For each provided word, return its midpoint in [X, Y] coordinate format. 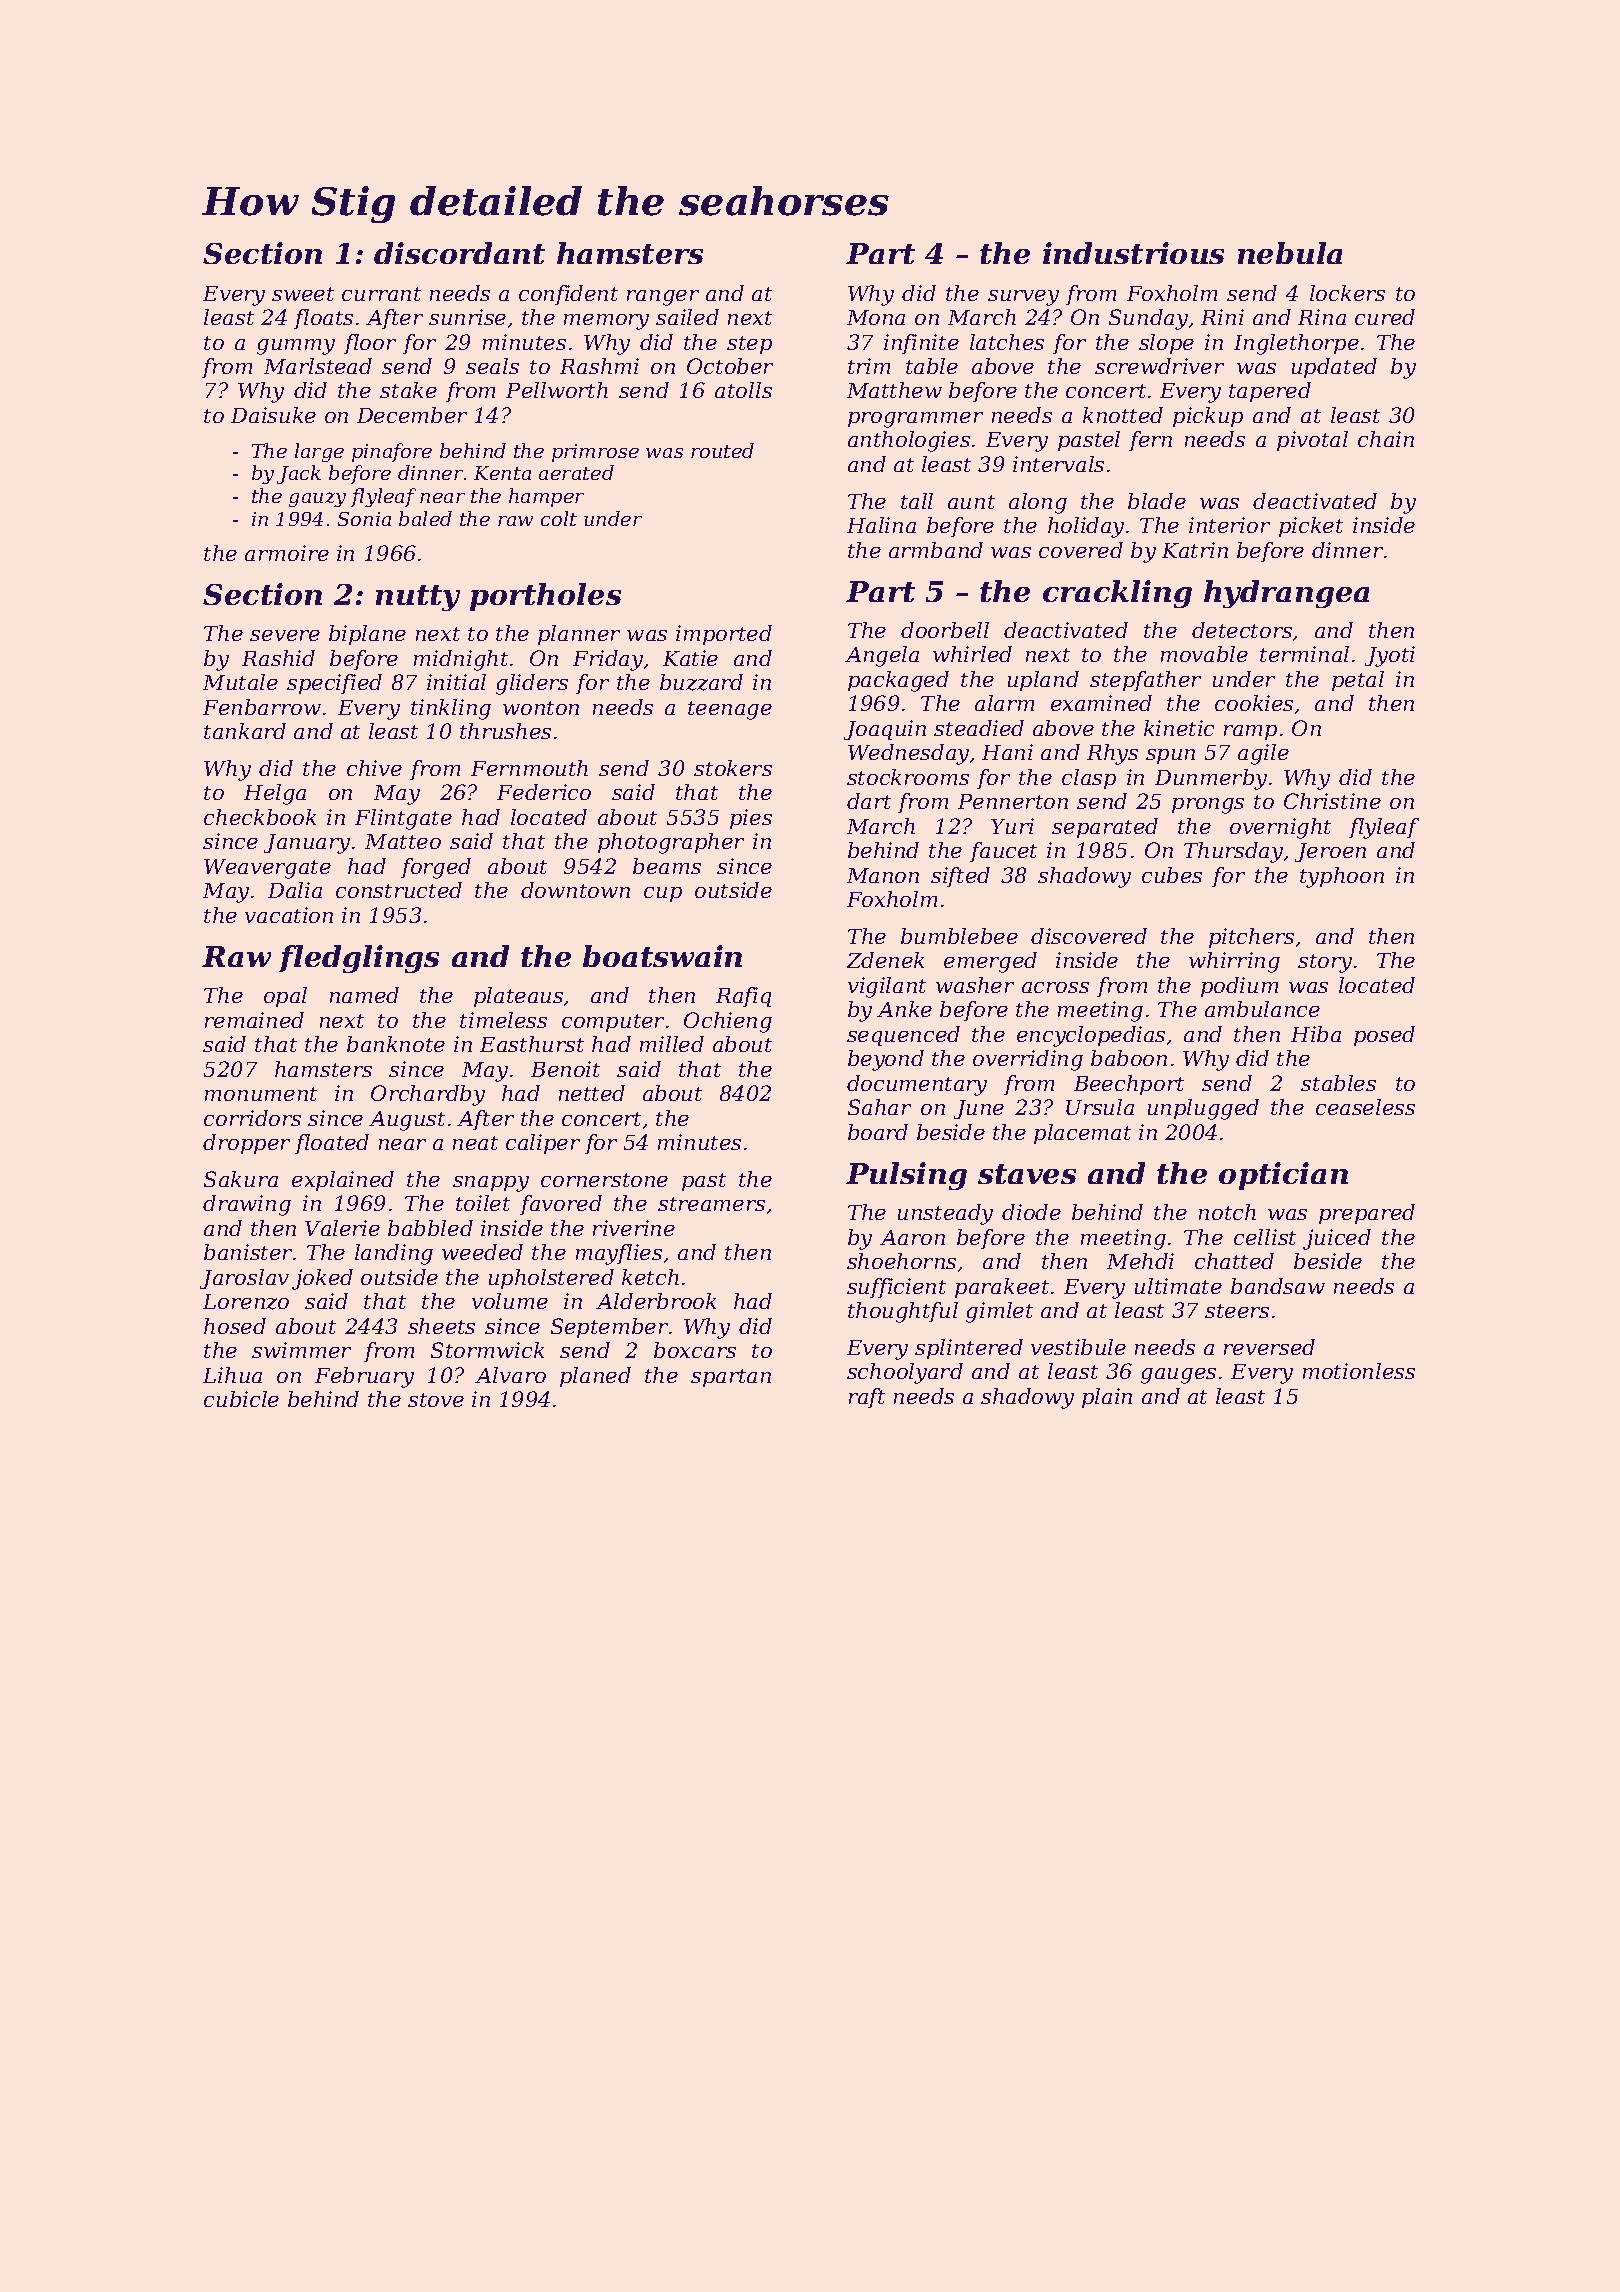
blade [1157, 501]
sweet [303, 294]
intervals [1058, 464]
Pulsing [906, 1176]
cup [663, 894]
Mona [876, 317]
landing [394, 1254]
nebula [1290, 253]
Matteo [403, 841]
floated [332, 1144]
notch [1227, 1212]
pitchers [1251, 938]
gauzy [317, 499]
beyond [886, 1060]
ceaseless [1365, 1107]
